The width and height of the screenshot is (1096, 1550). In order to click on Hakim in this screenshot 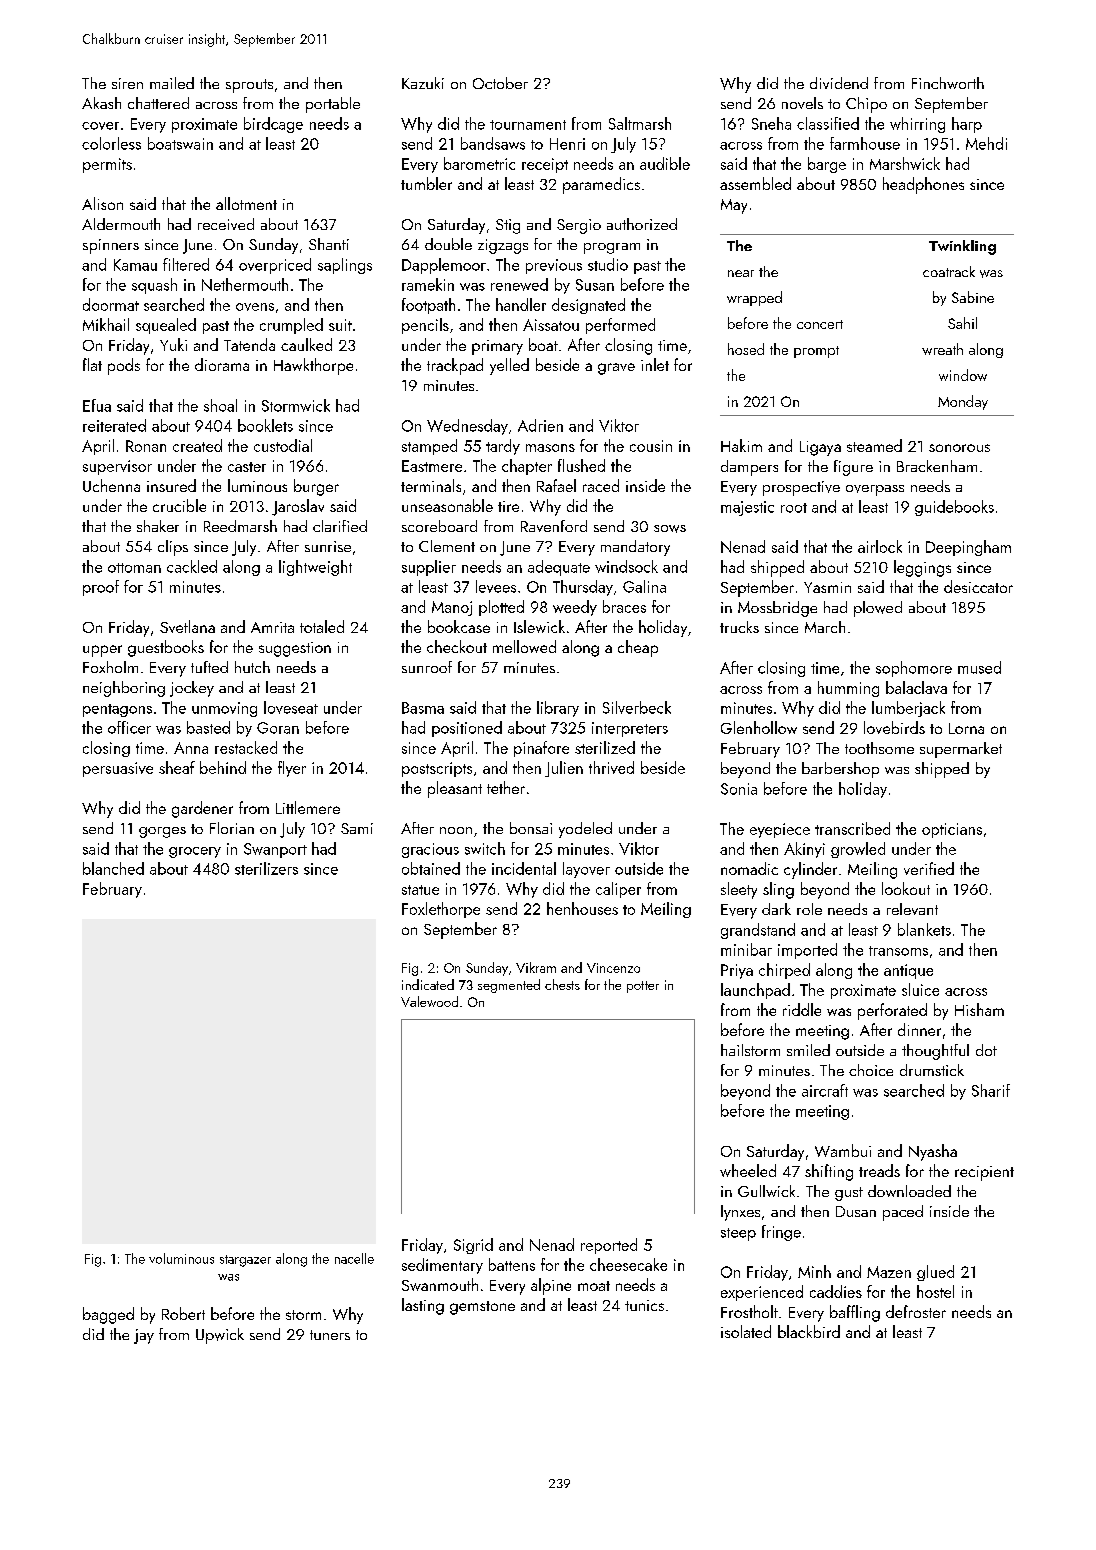, I will do `click(741, 445)`.
